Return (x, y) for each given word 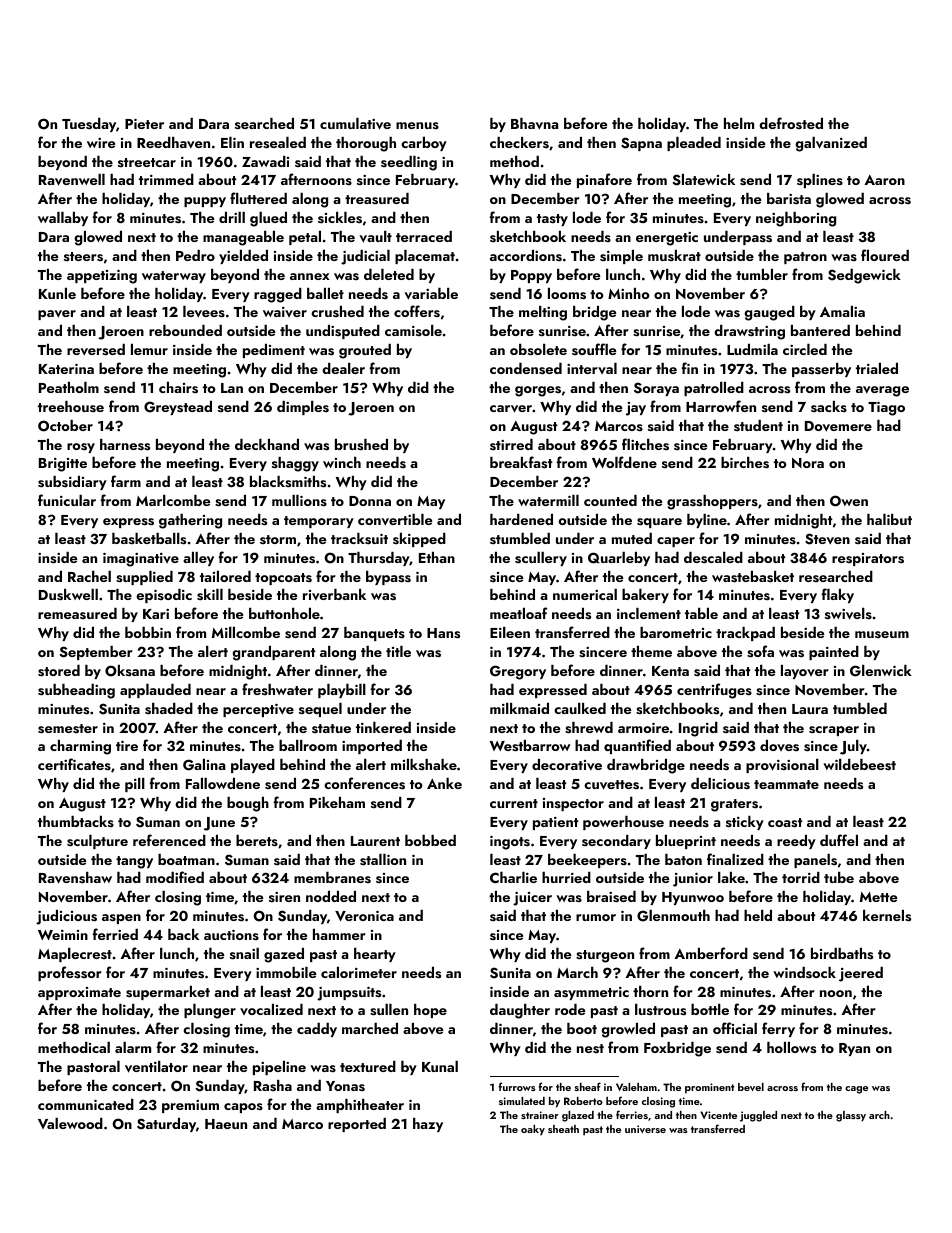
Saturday (166, 1125)
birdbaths (842, 954)
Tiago (886, 409)
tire (127, 746)
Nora (808, 463)
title (398, 651)
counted (610, 500)
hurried (566, 877)
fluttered (258, 198)
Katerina (66, 369)
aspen (121, 919)
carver (511, 409)
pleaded (694, 144)
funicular (67, 500)
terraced (424, 236)
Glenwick (881, 671)
